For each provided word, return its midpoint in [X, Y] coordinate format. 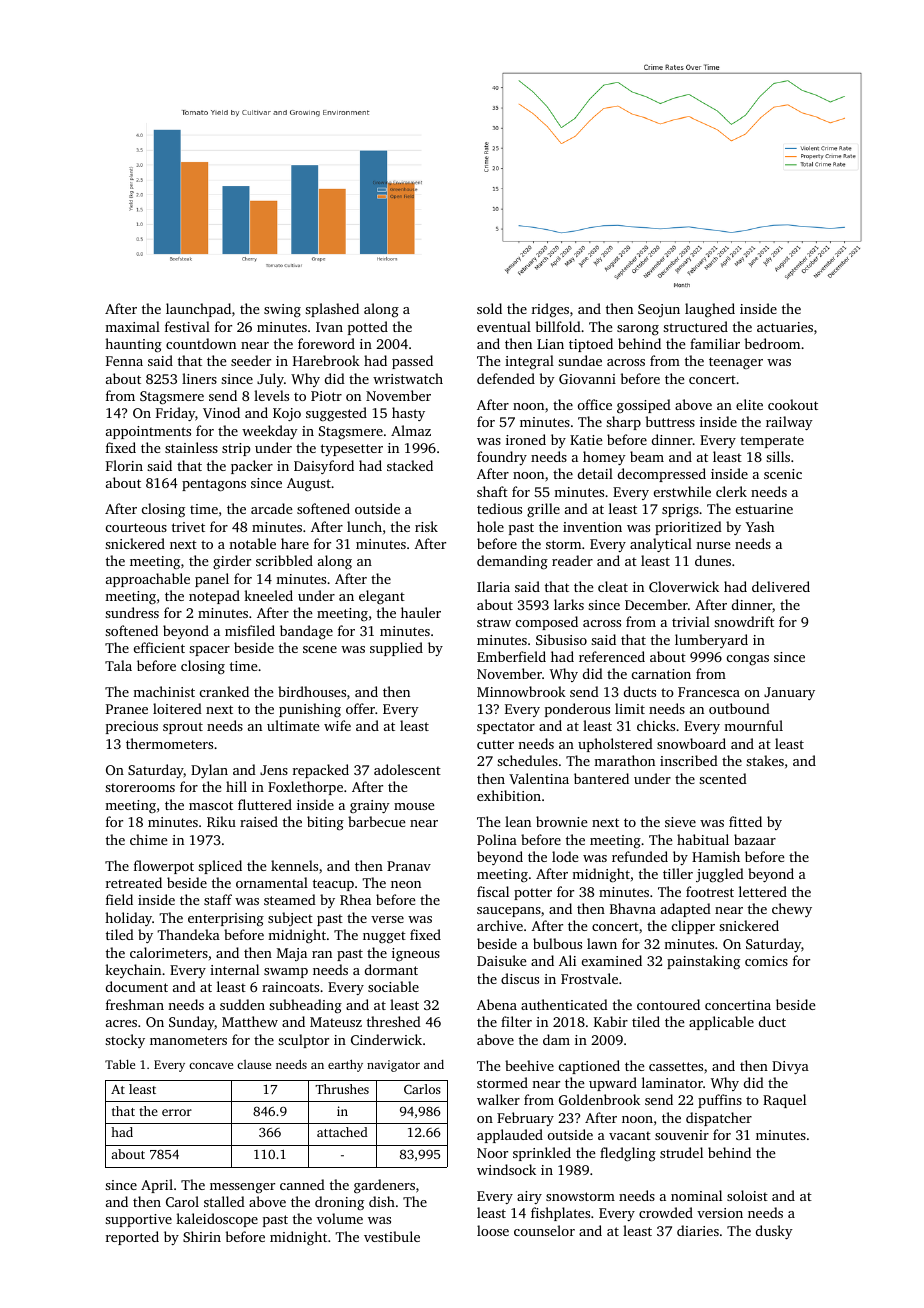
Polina [497, 839]
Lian [550, 344]
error [177, 1112]
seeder [251, 360]
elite [749, 404]
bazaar [755, 839]
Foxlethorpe [305, 788]
